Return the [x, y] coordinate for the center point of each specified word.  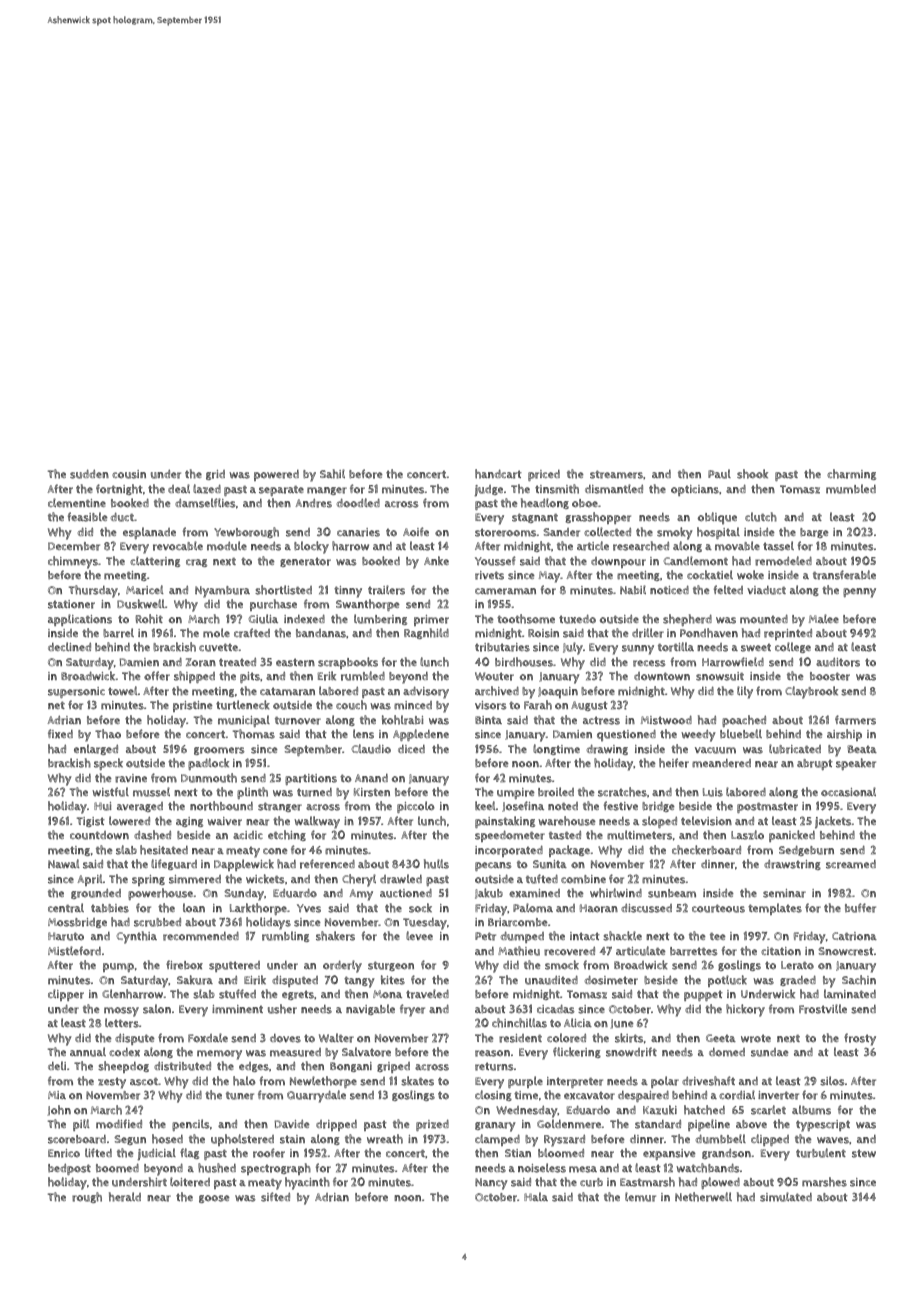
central [66, 908]
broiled [556, 792]
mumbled [851, 489]
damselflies [205, 503]
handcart [498, 474]
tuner [240, 1096]
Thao [108, 734]
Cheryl [359, 880]
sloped [659, 822]
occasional [848, 792]
